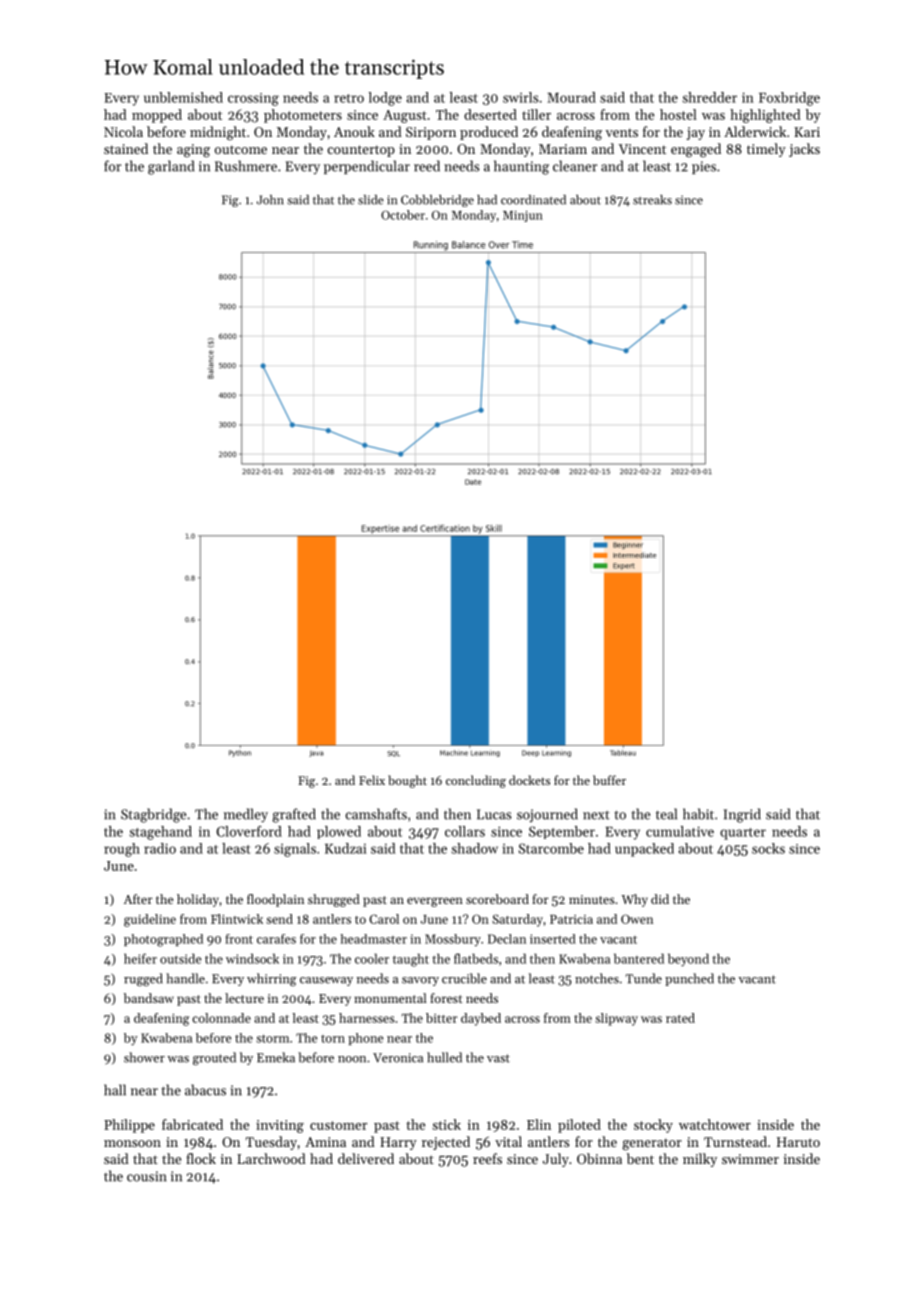  Describe the element at coordinates (183, 97) in the screenshot. I see `unblemished` at that location.
